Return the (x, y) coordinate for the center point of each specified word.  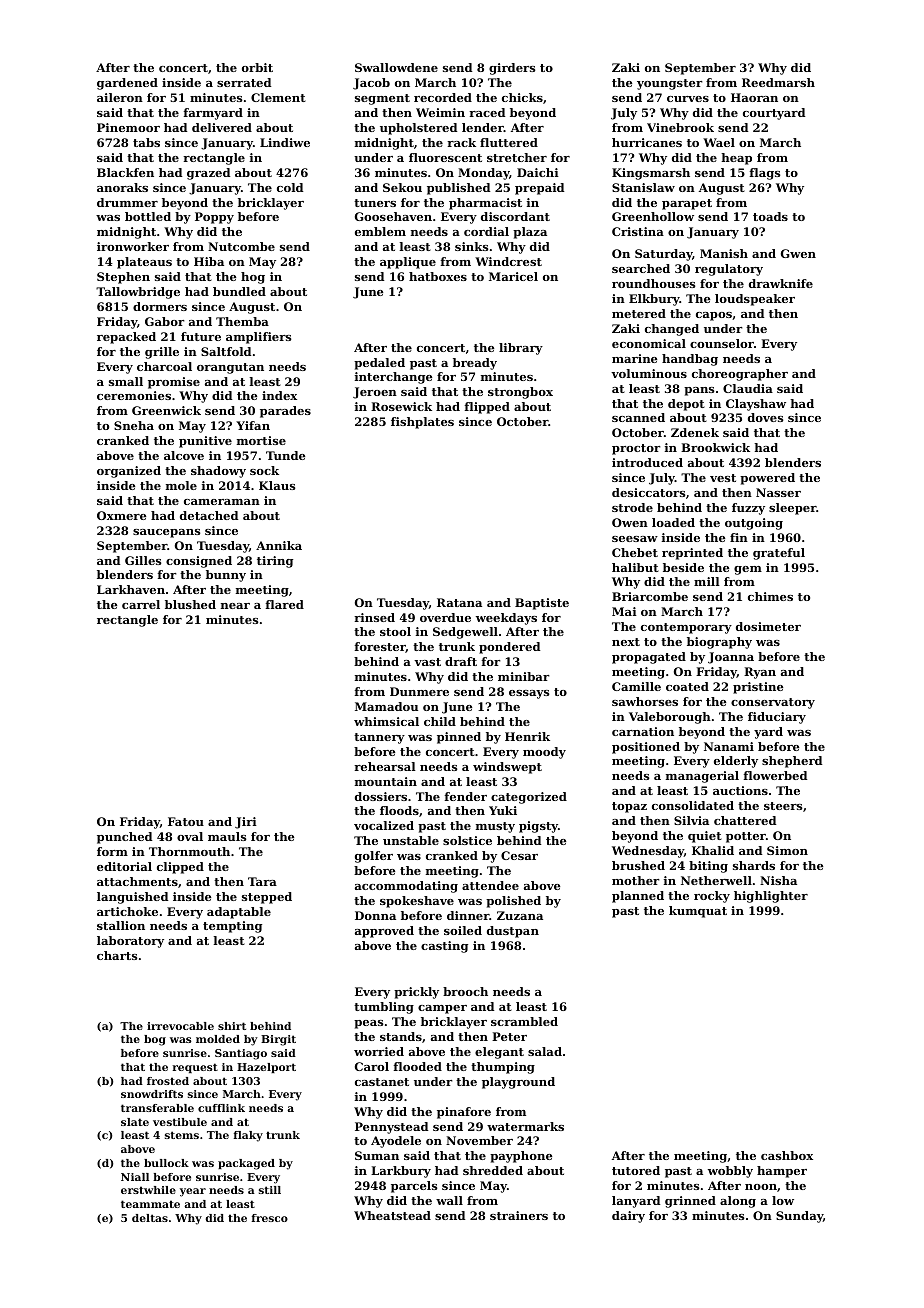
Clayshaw (756, 405)
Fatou (186, 821)
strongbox (520, 393)
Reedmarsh (778, 82)
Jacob (371, 84)
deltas (150, 1218)
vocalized (384, 825)
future (201, 336)
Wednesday (648, 852)
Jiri (246, 823)
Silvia (691, 820)
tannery (379, 738)
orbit (257, 67)
